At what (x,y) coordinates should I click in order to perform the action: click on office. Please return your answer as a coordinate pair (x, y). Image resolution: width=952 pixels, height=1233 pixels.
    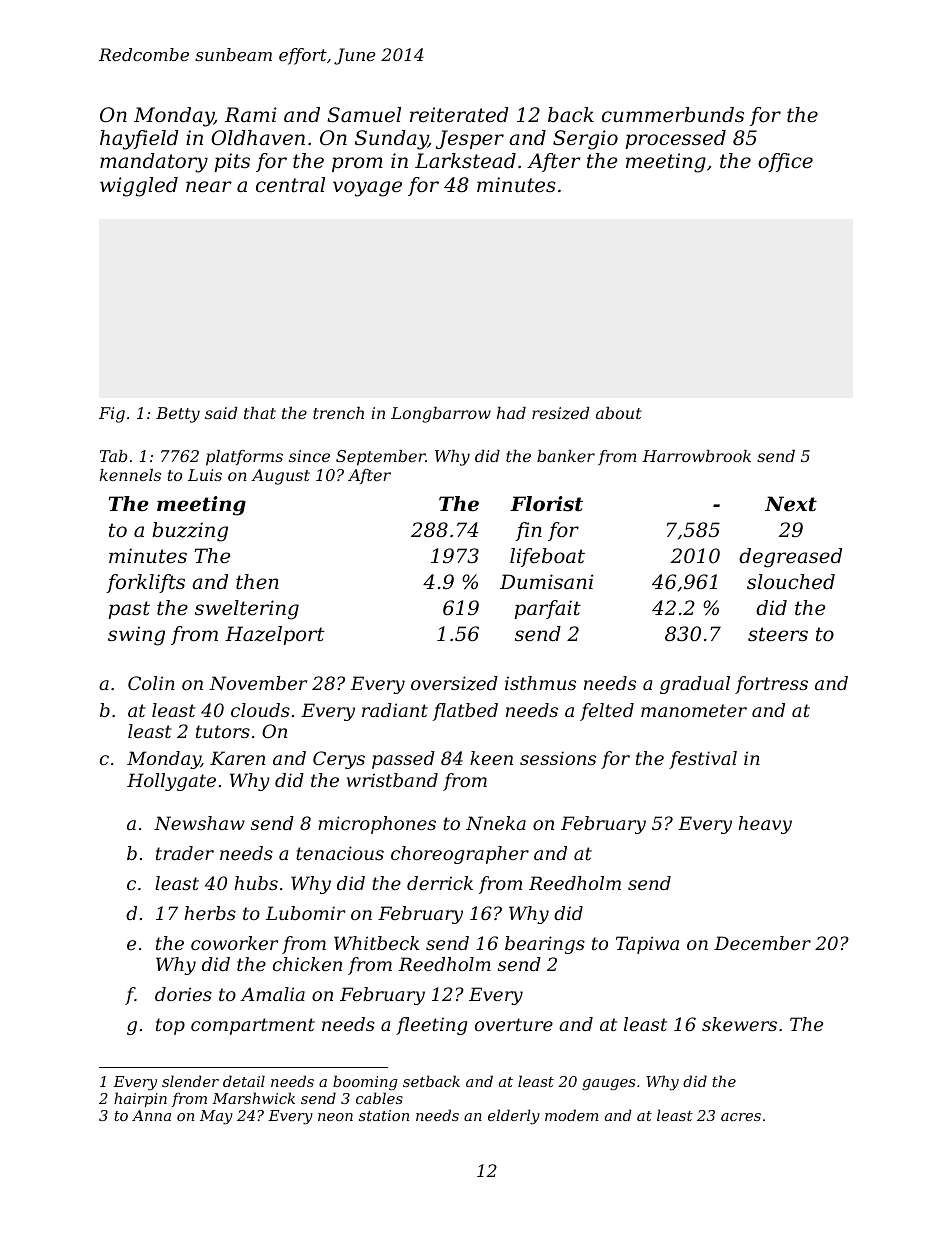
    Looking at the image, I should click on (785, 162).
